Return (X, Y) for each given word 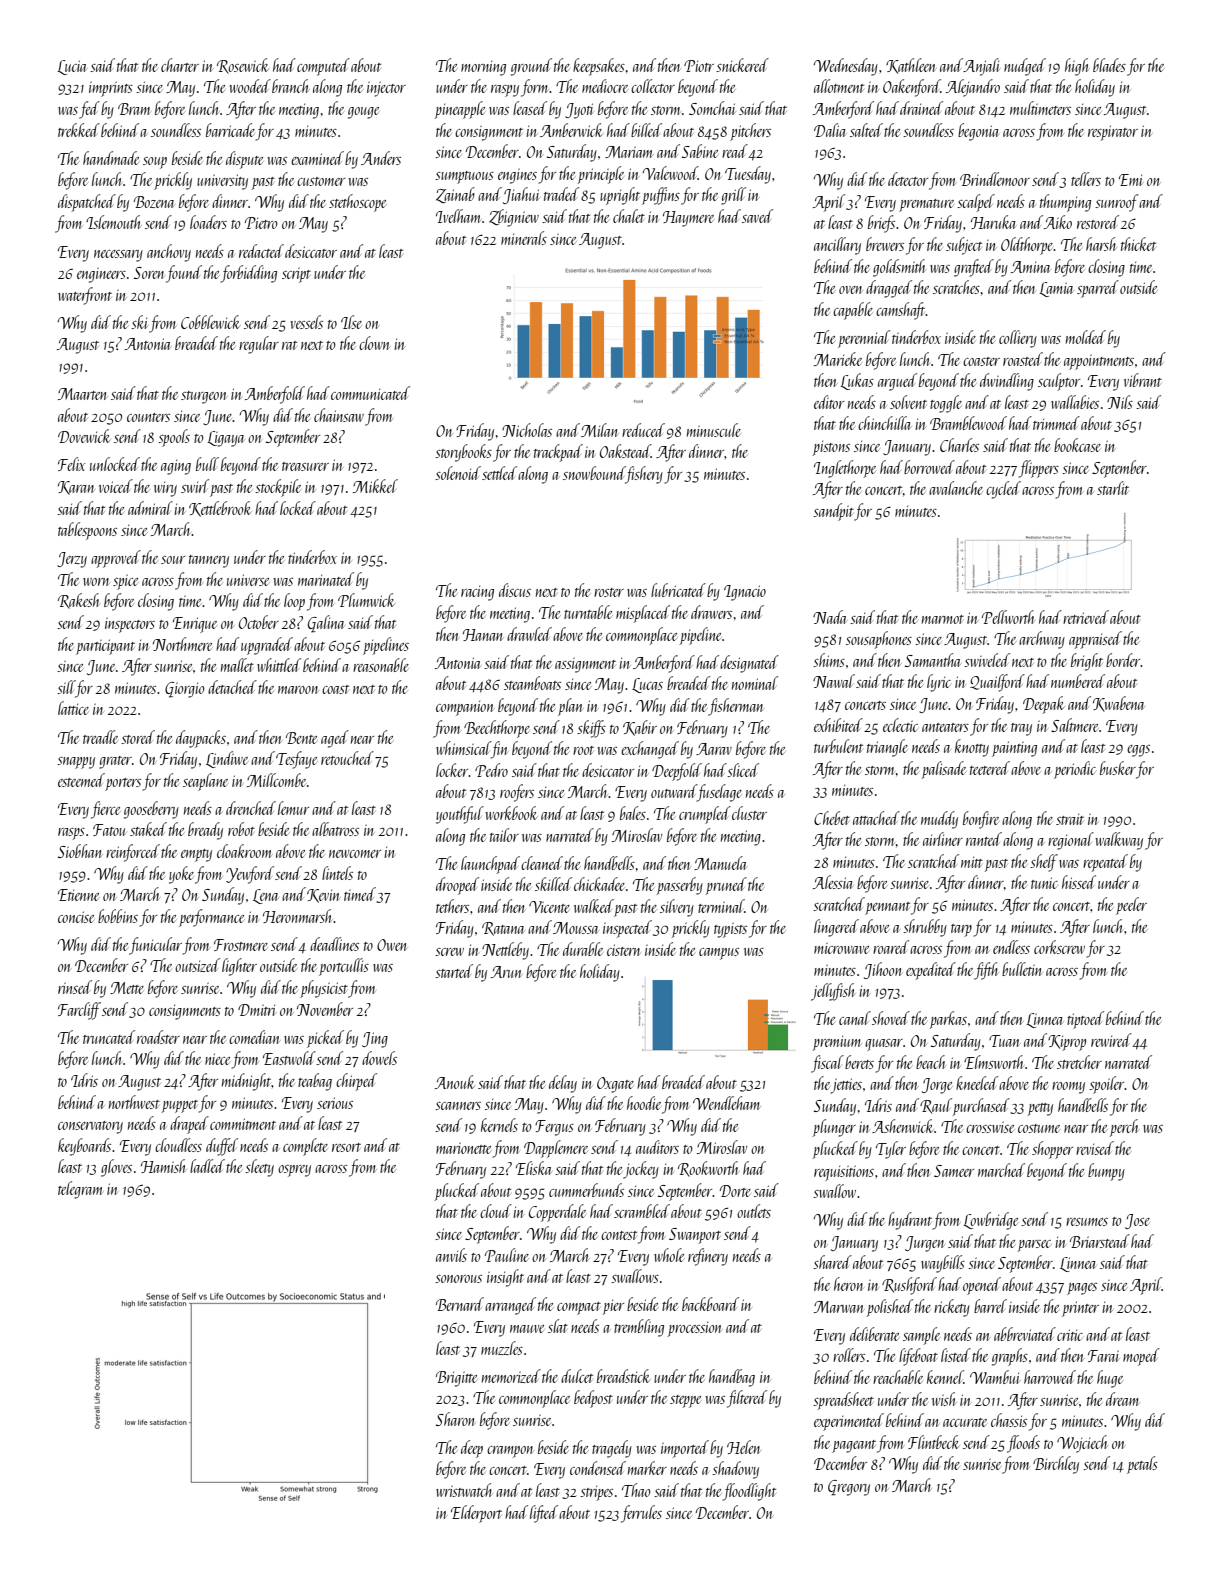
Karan (76, 488)
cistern (623, 950)
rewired (1111, 1040)
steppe (685, 1401)
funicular (155, 946)
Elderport (476, 1514)
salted (866, 130)
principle (601, 175)
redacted (261, 251)
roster (609, 592)
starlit (1113, 488)
